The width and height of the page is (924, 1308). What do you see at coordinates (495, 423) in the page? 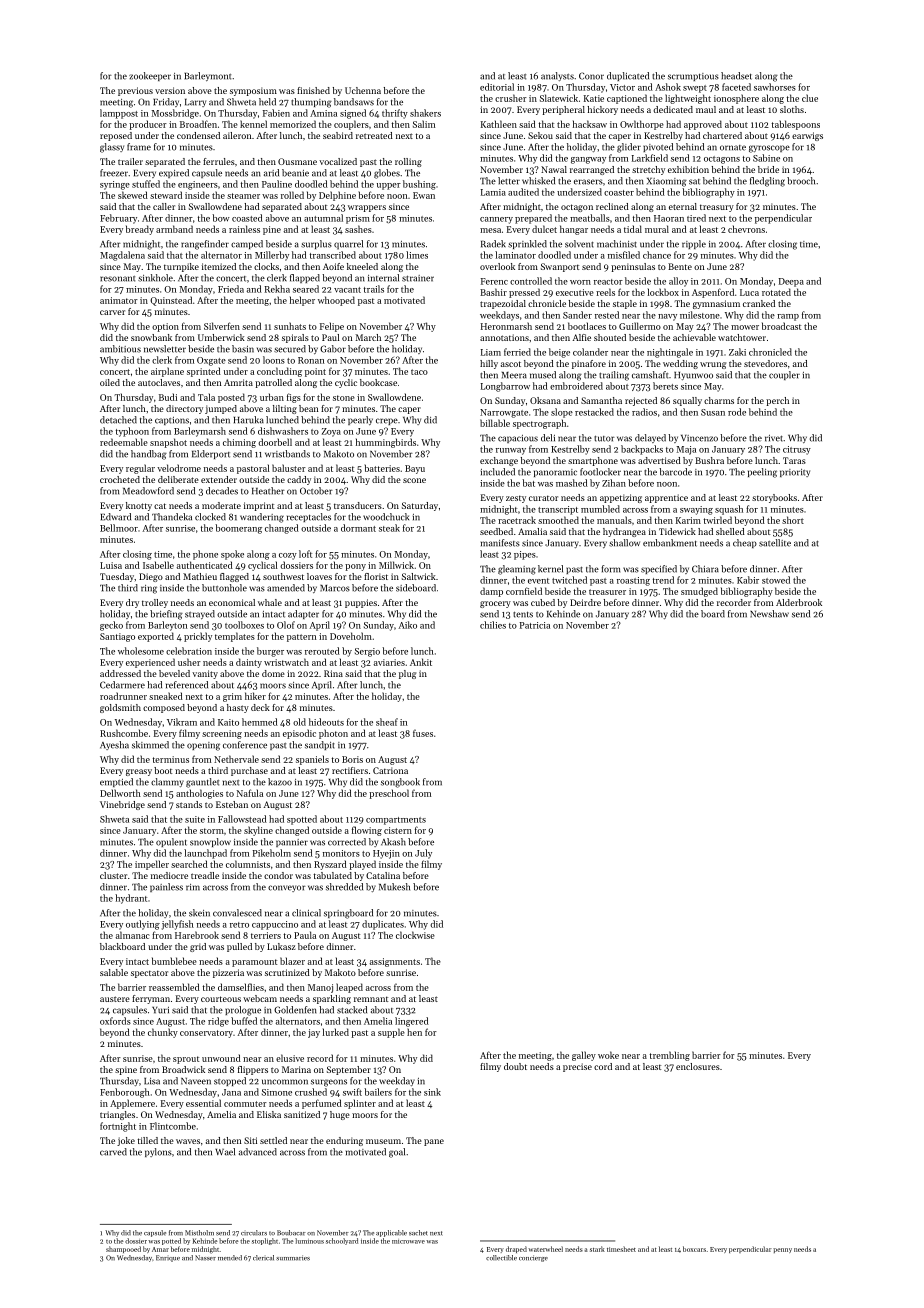
I see `billable` at bounding box center [495, 423].
